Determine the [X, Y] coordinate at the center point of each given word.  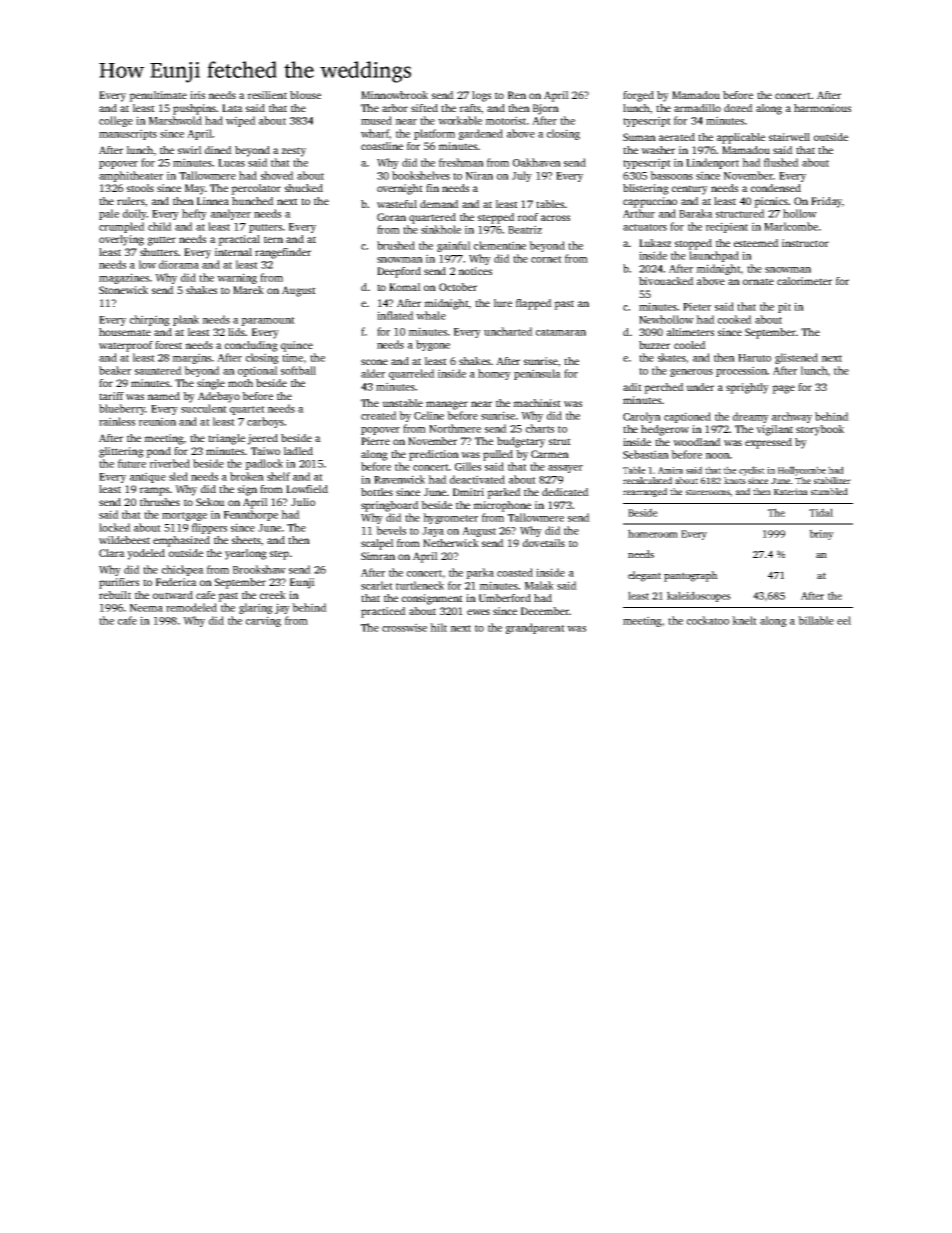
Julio [303, 502]
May [195, 189]
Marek [248, 290]
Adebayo [219, 397]
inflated [395, 315]
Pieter [697, 306]
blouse [305, 95]
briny [821, 534]
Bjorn [546, 109]
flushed [781, 162]
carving [263, 621]
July [522, 176]
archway [792, 417]
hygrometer [450, 518]
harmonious [822, 108]
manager [447, 405]
